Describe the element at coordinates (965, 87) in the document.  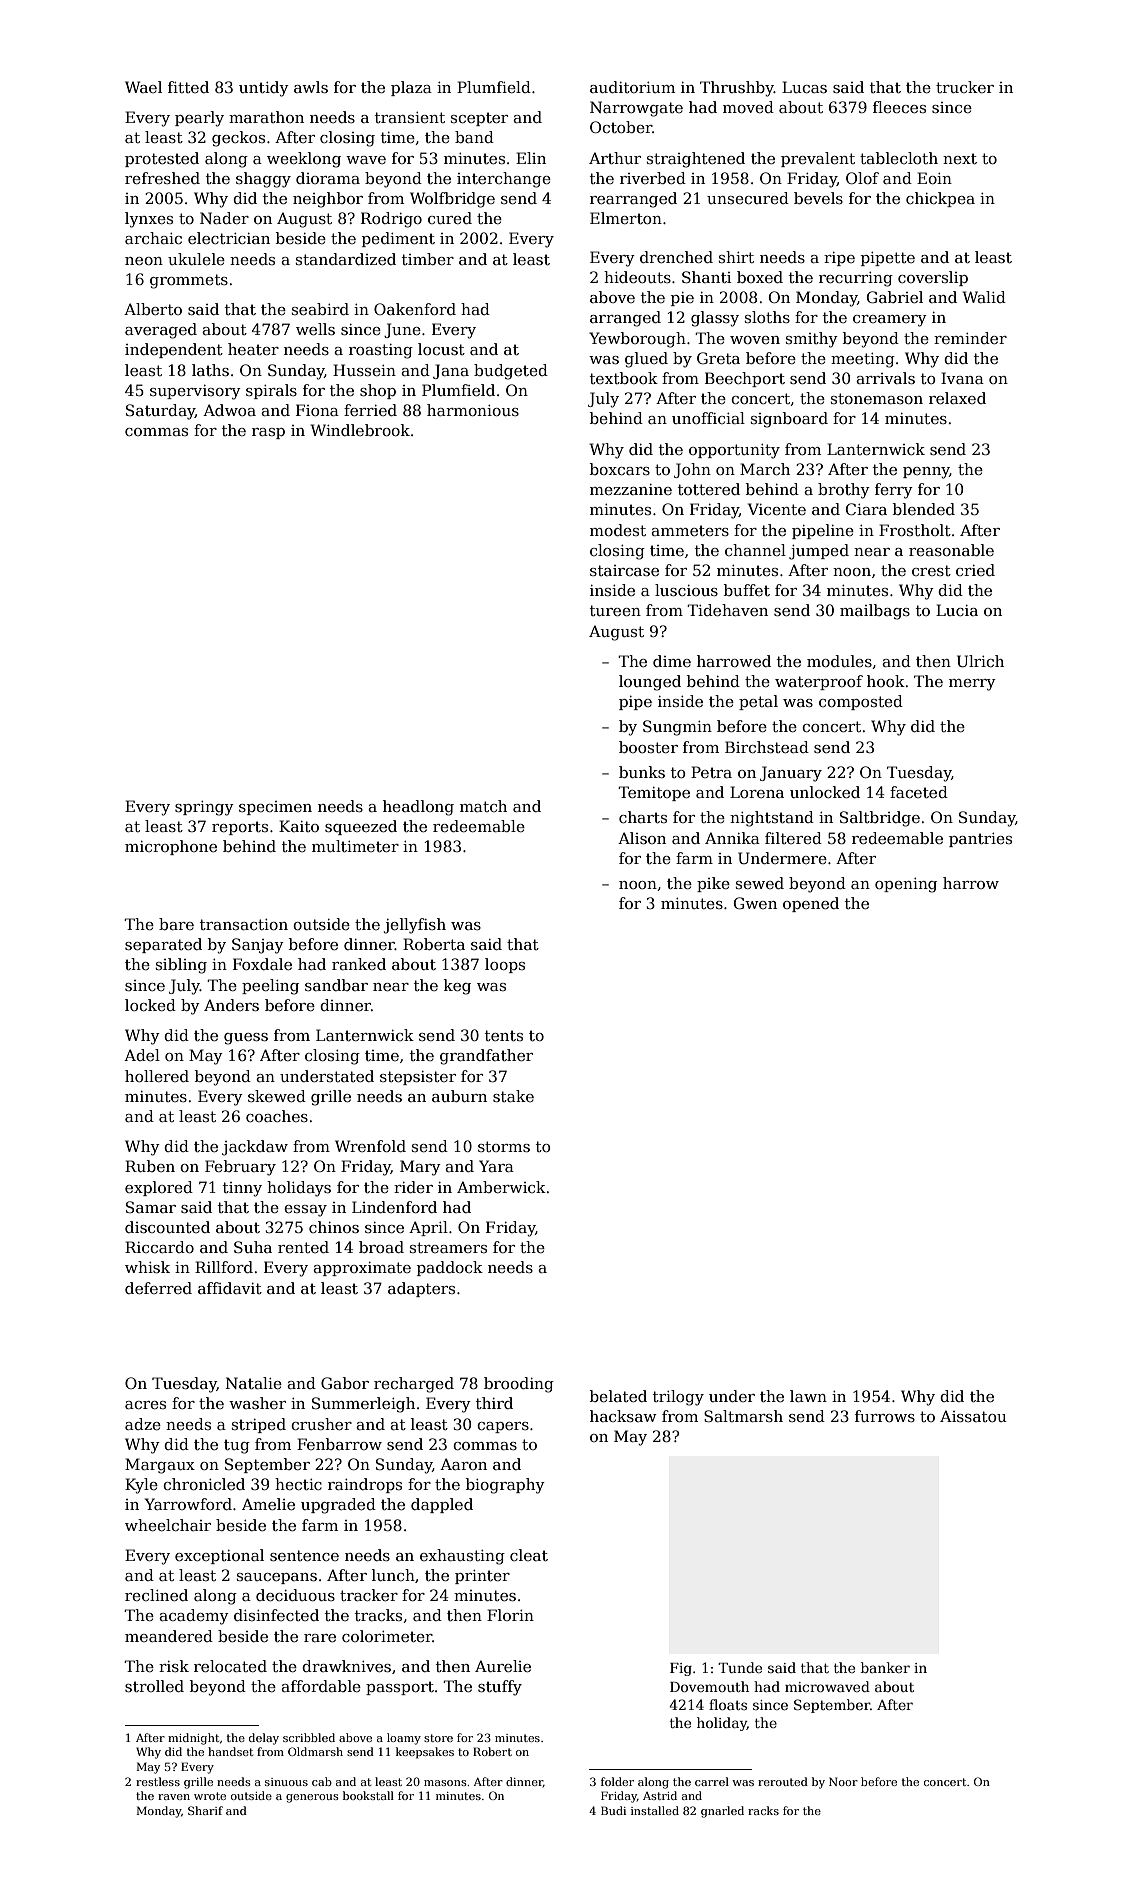
I see `trucker` at that location.
